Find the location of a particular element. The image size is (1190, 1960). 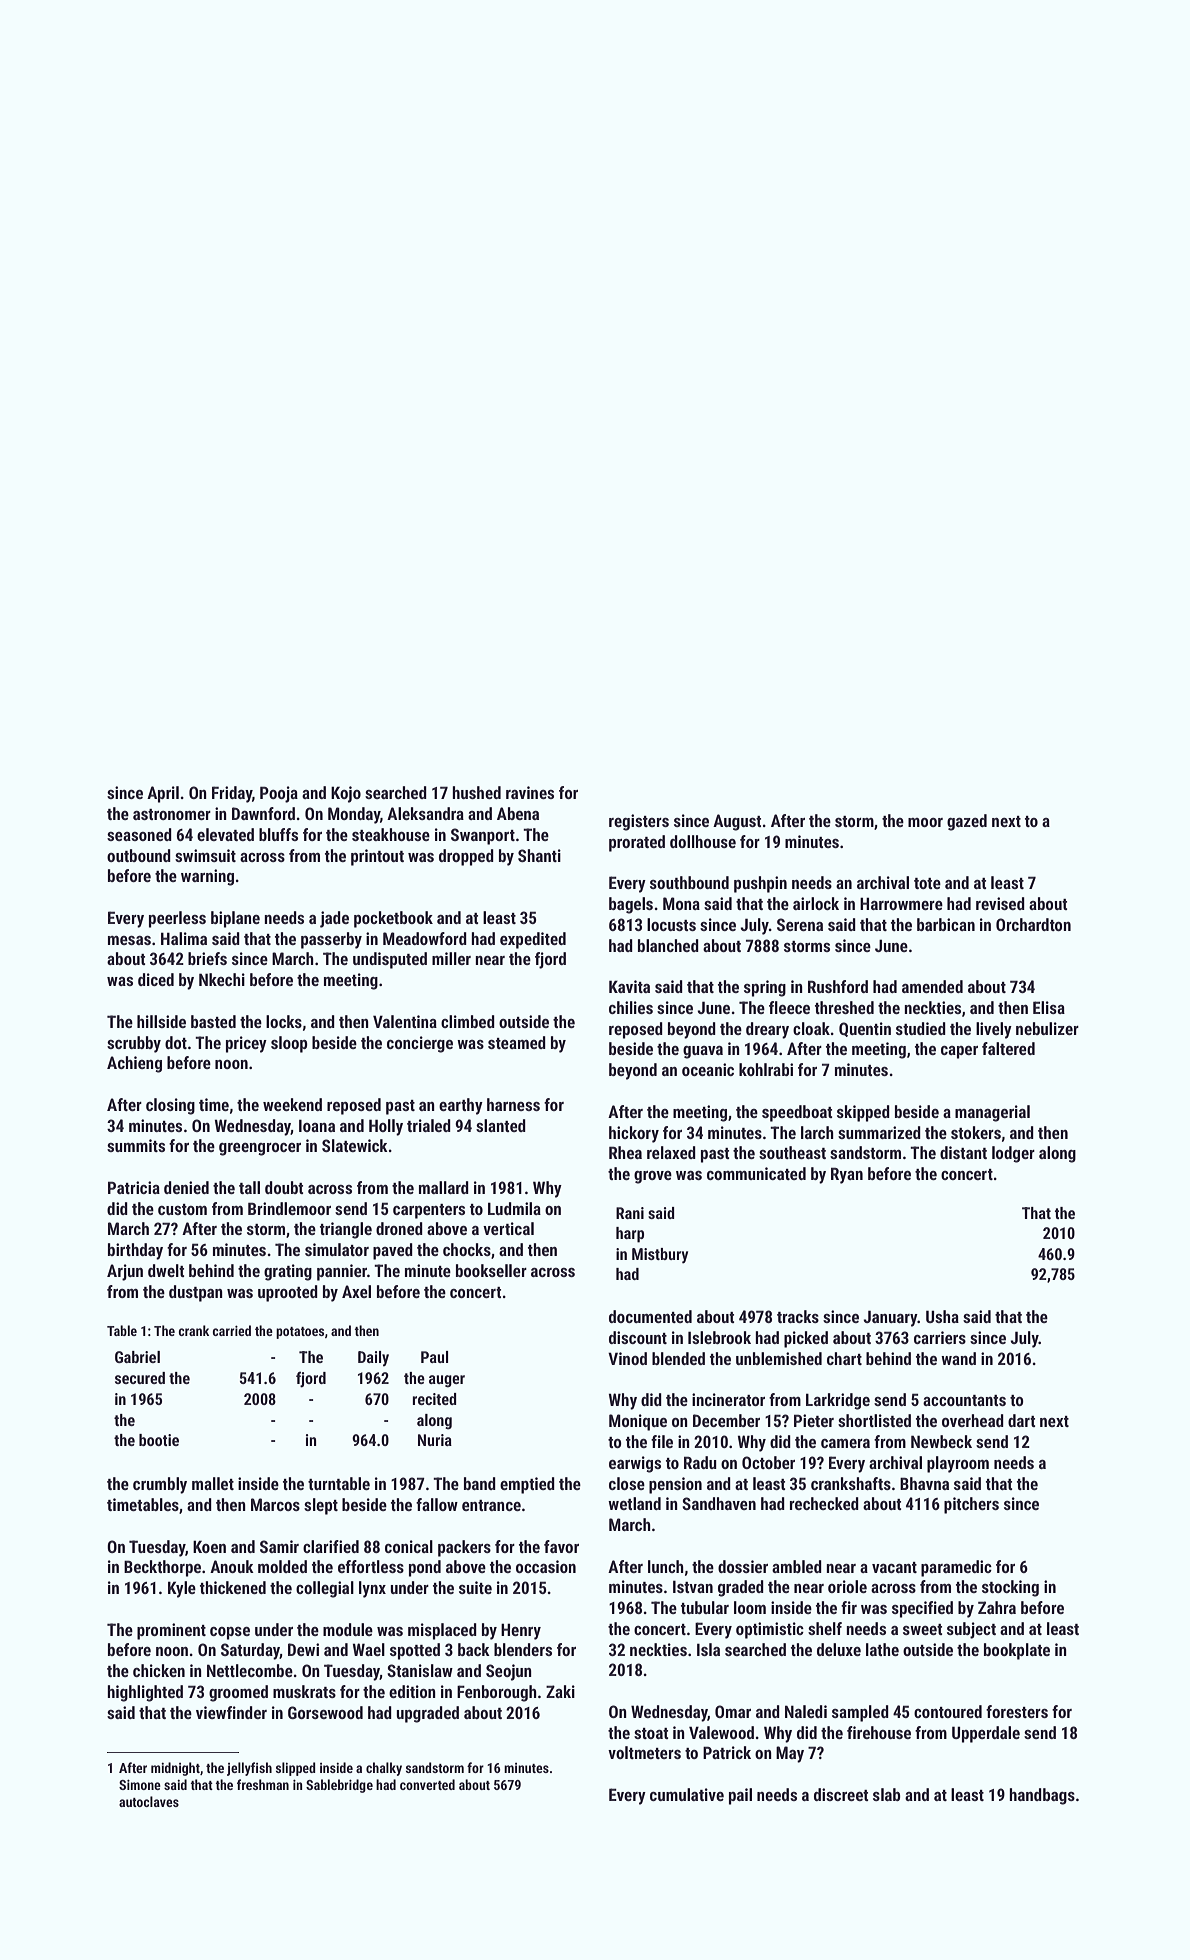

Usha is located at coordinates (942, 1316).
